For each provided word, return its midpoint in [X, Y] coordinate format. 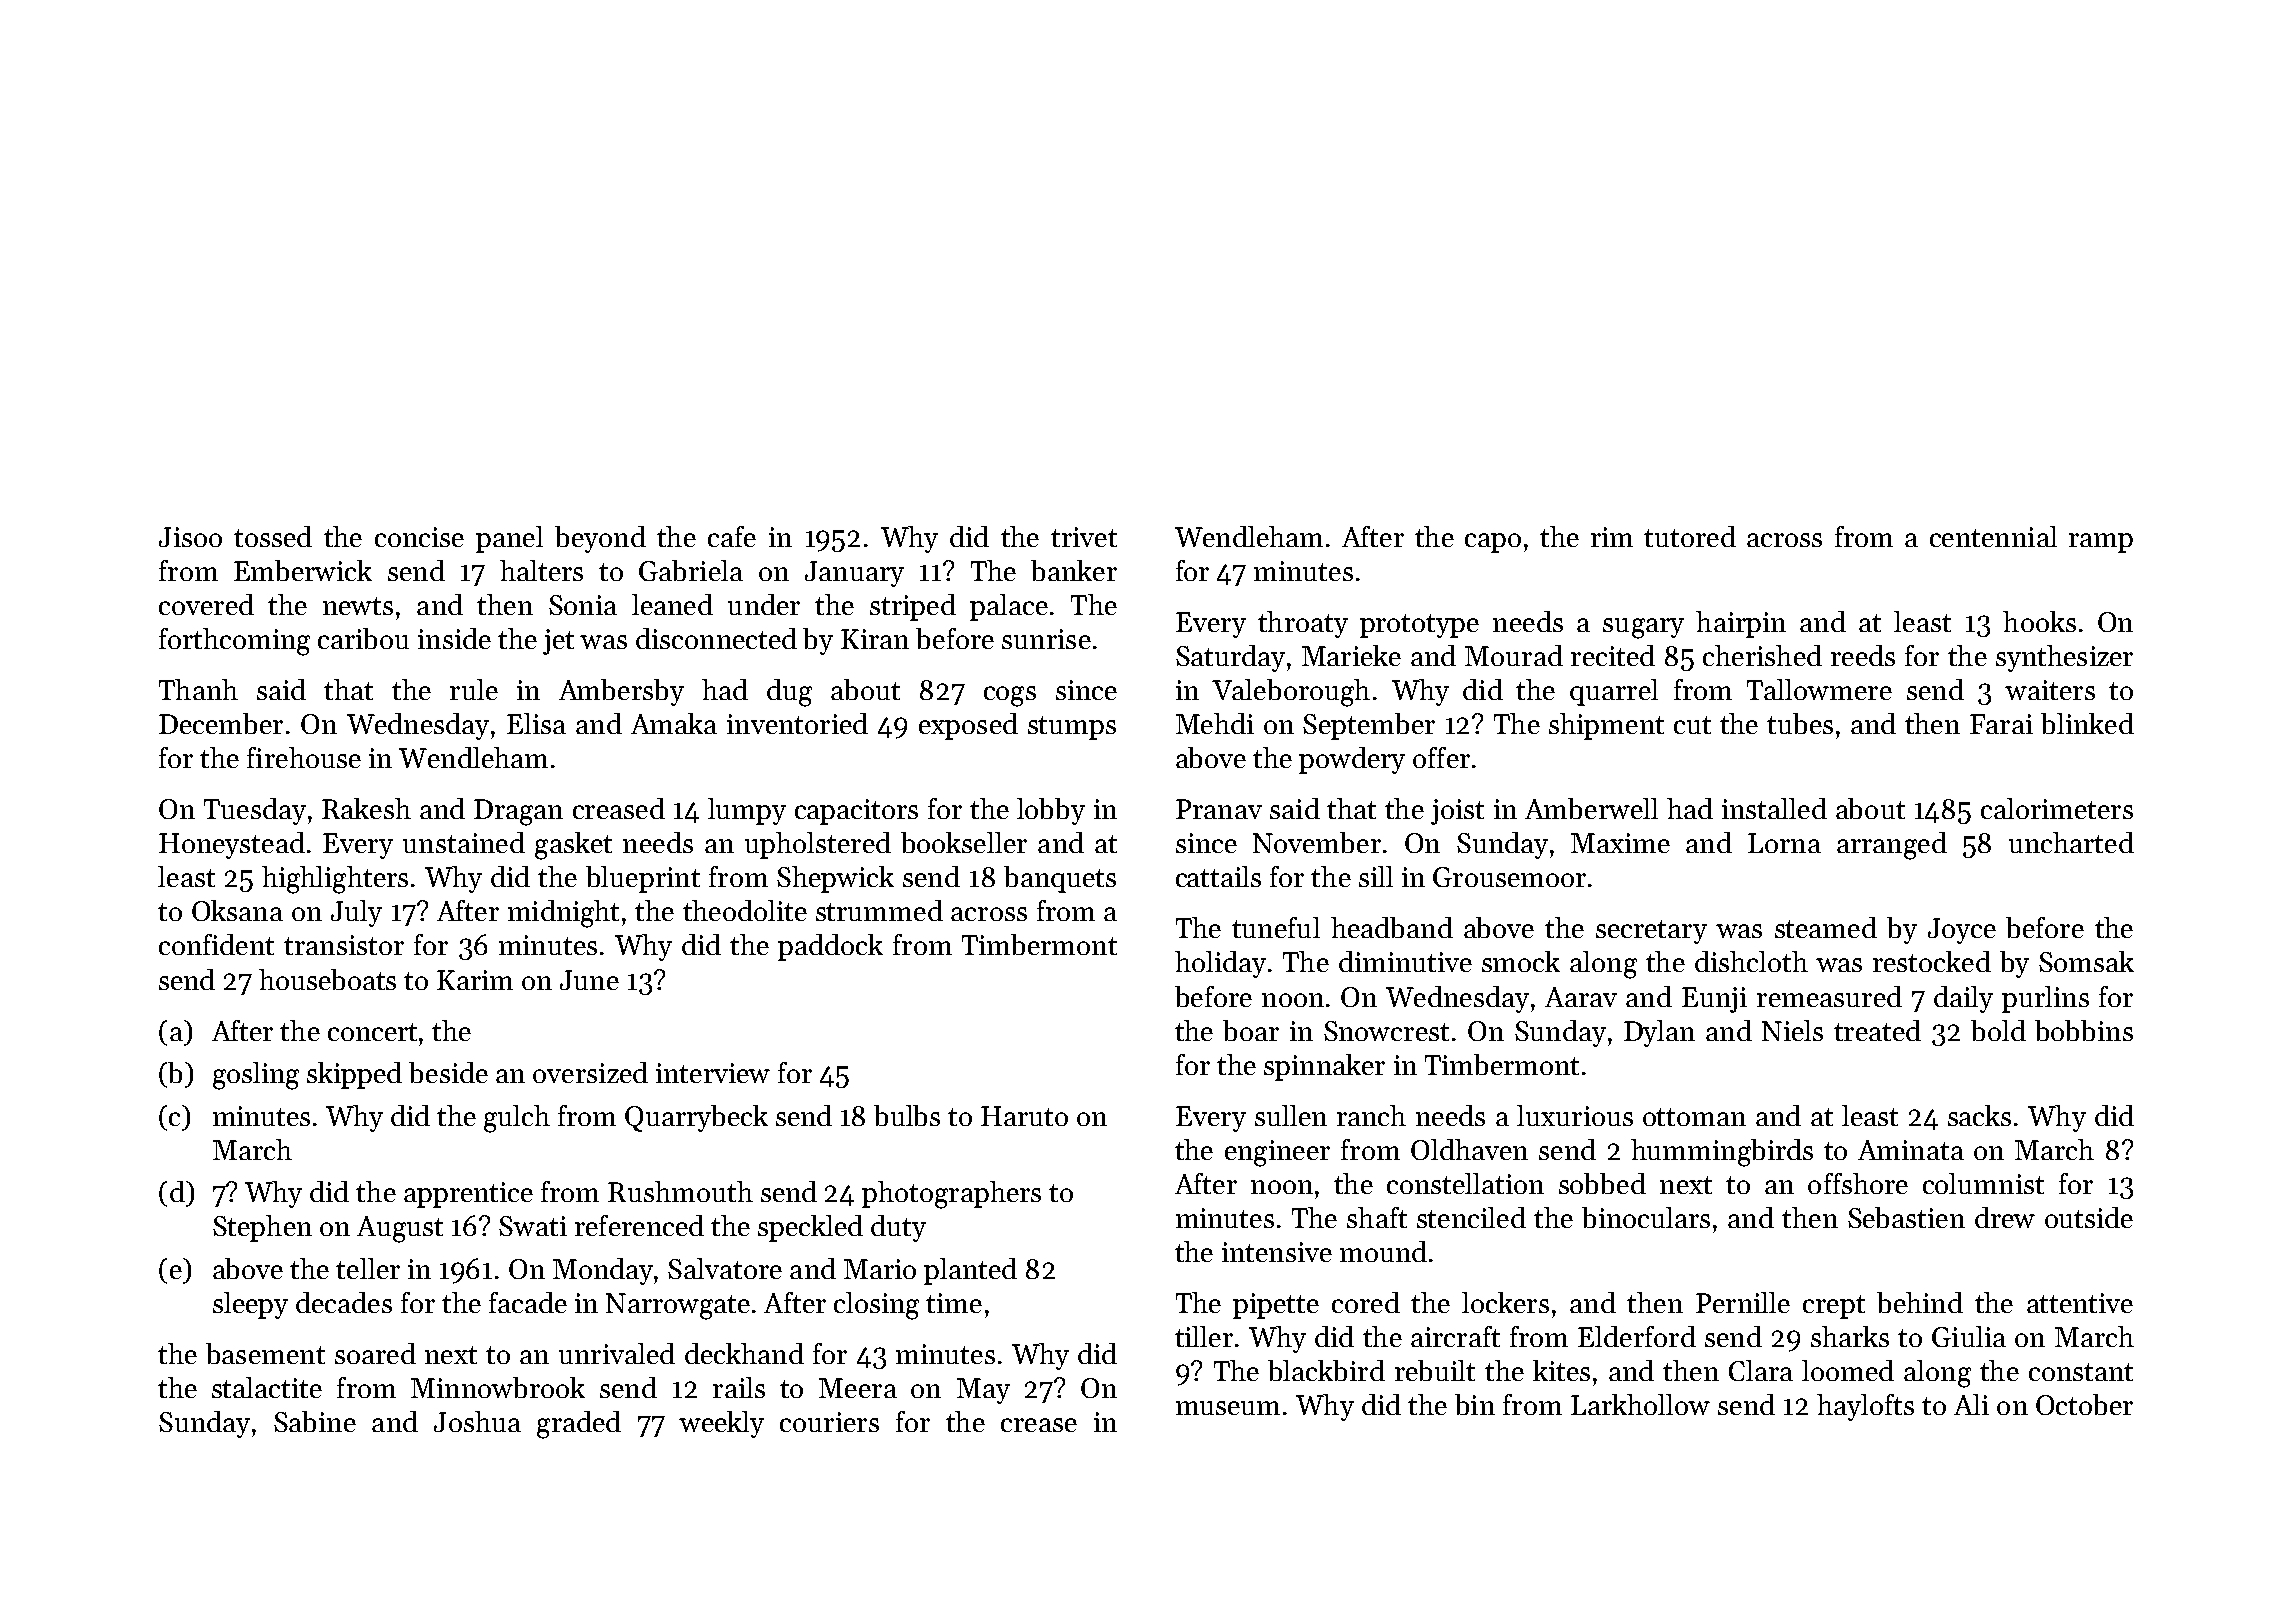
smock [1521, 961]
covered [206, 604]
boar [1251, 1030]
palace [1009, 607]
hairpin [1741, 624]
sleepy [250, 1305]
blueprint [643, 879]
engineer [1277, 1153]
